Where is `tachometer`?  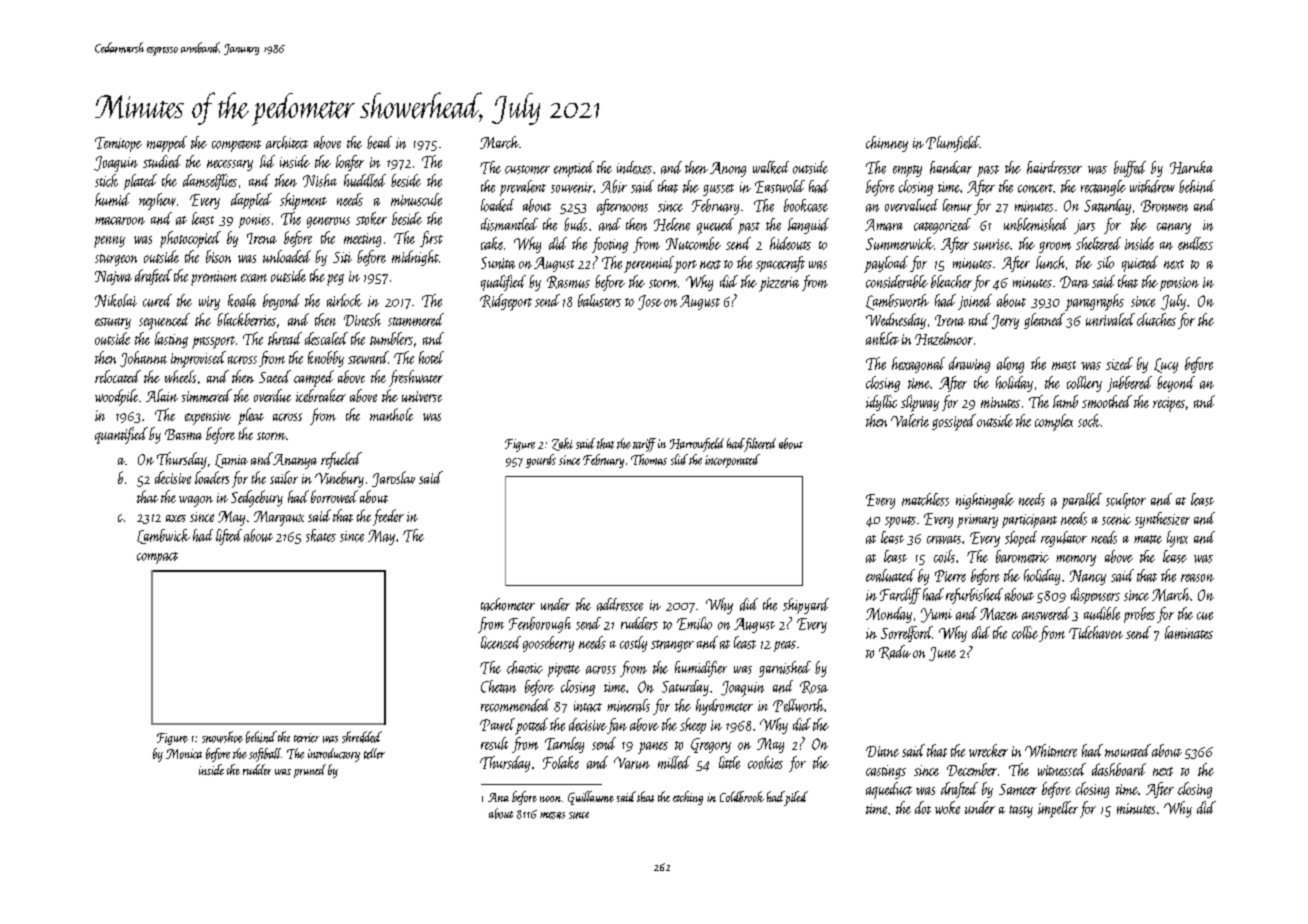 tachometer is located at coordinates (508, 604).
